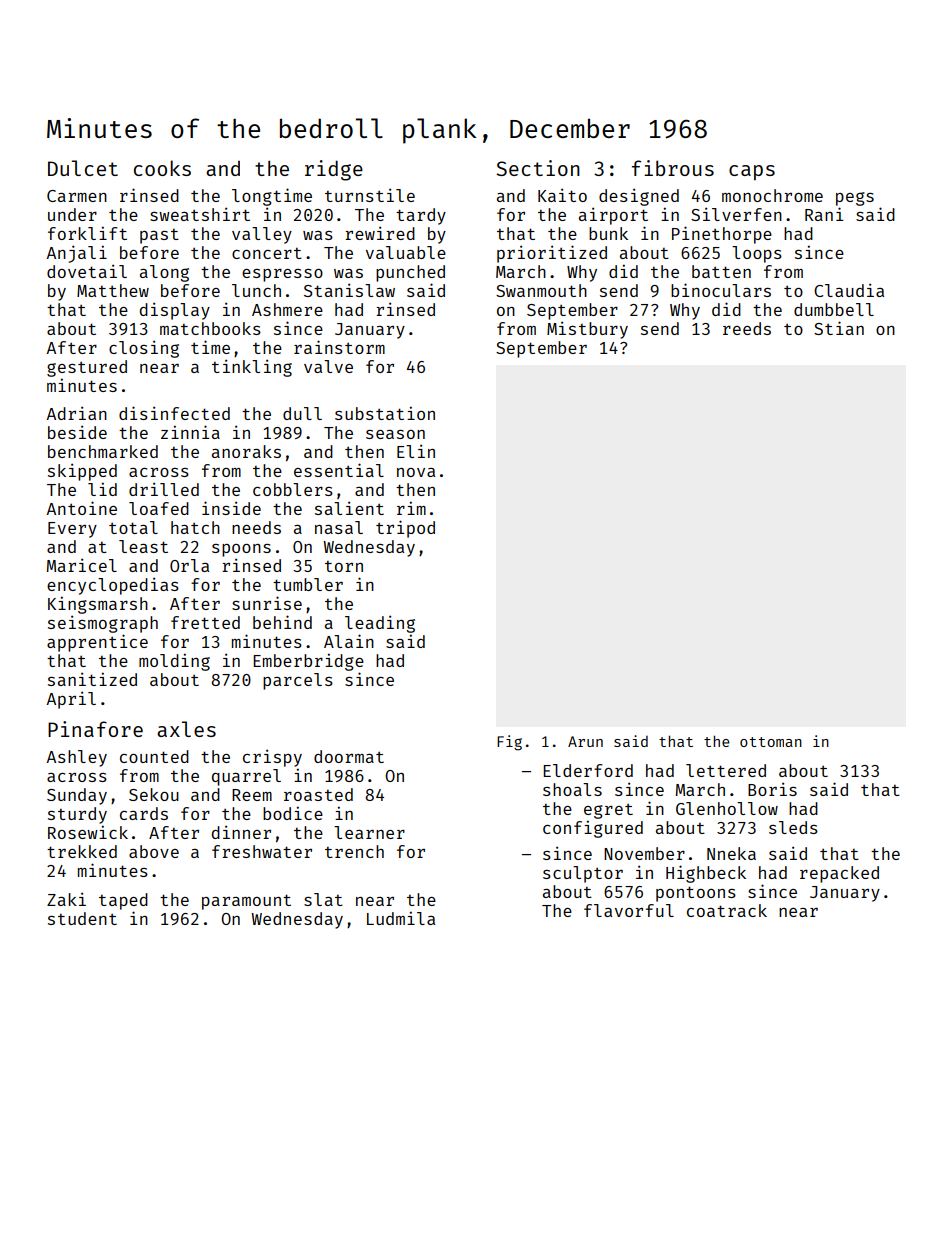 The width and height of the page is (952, 1233). I want to click on flavorful, so click(629, 910).
